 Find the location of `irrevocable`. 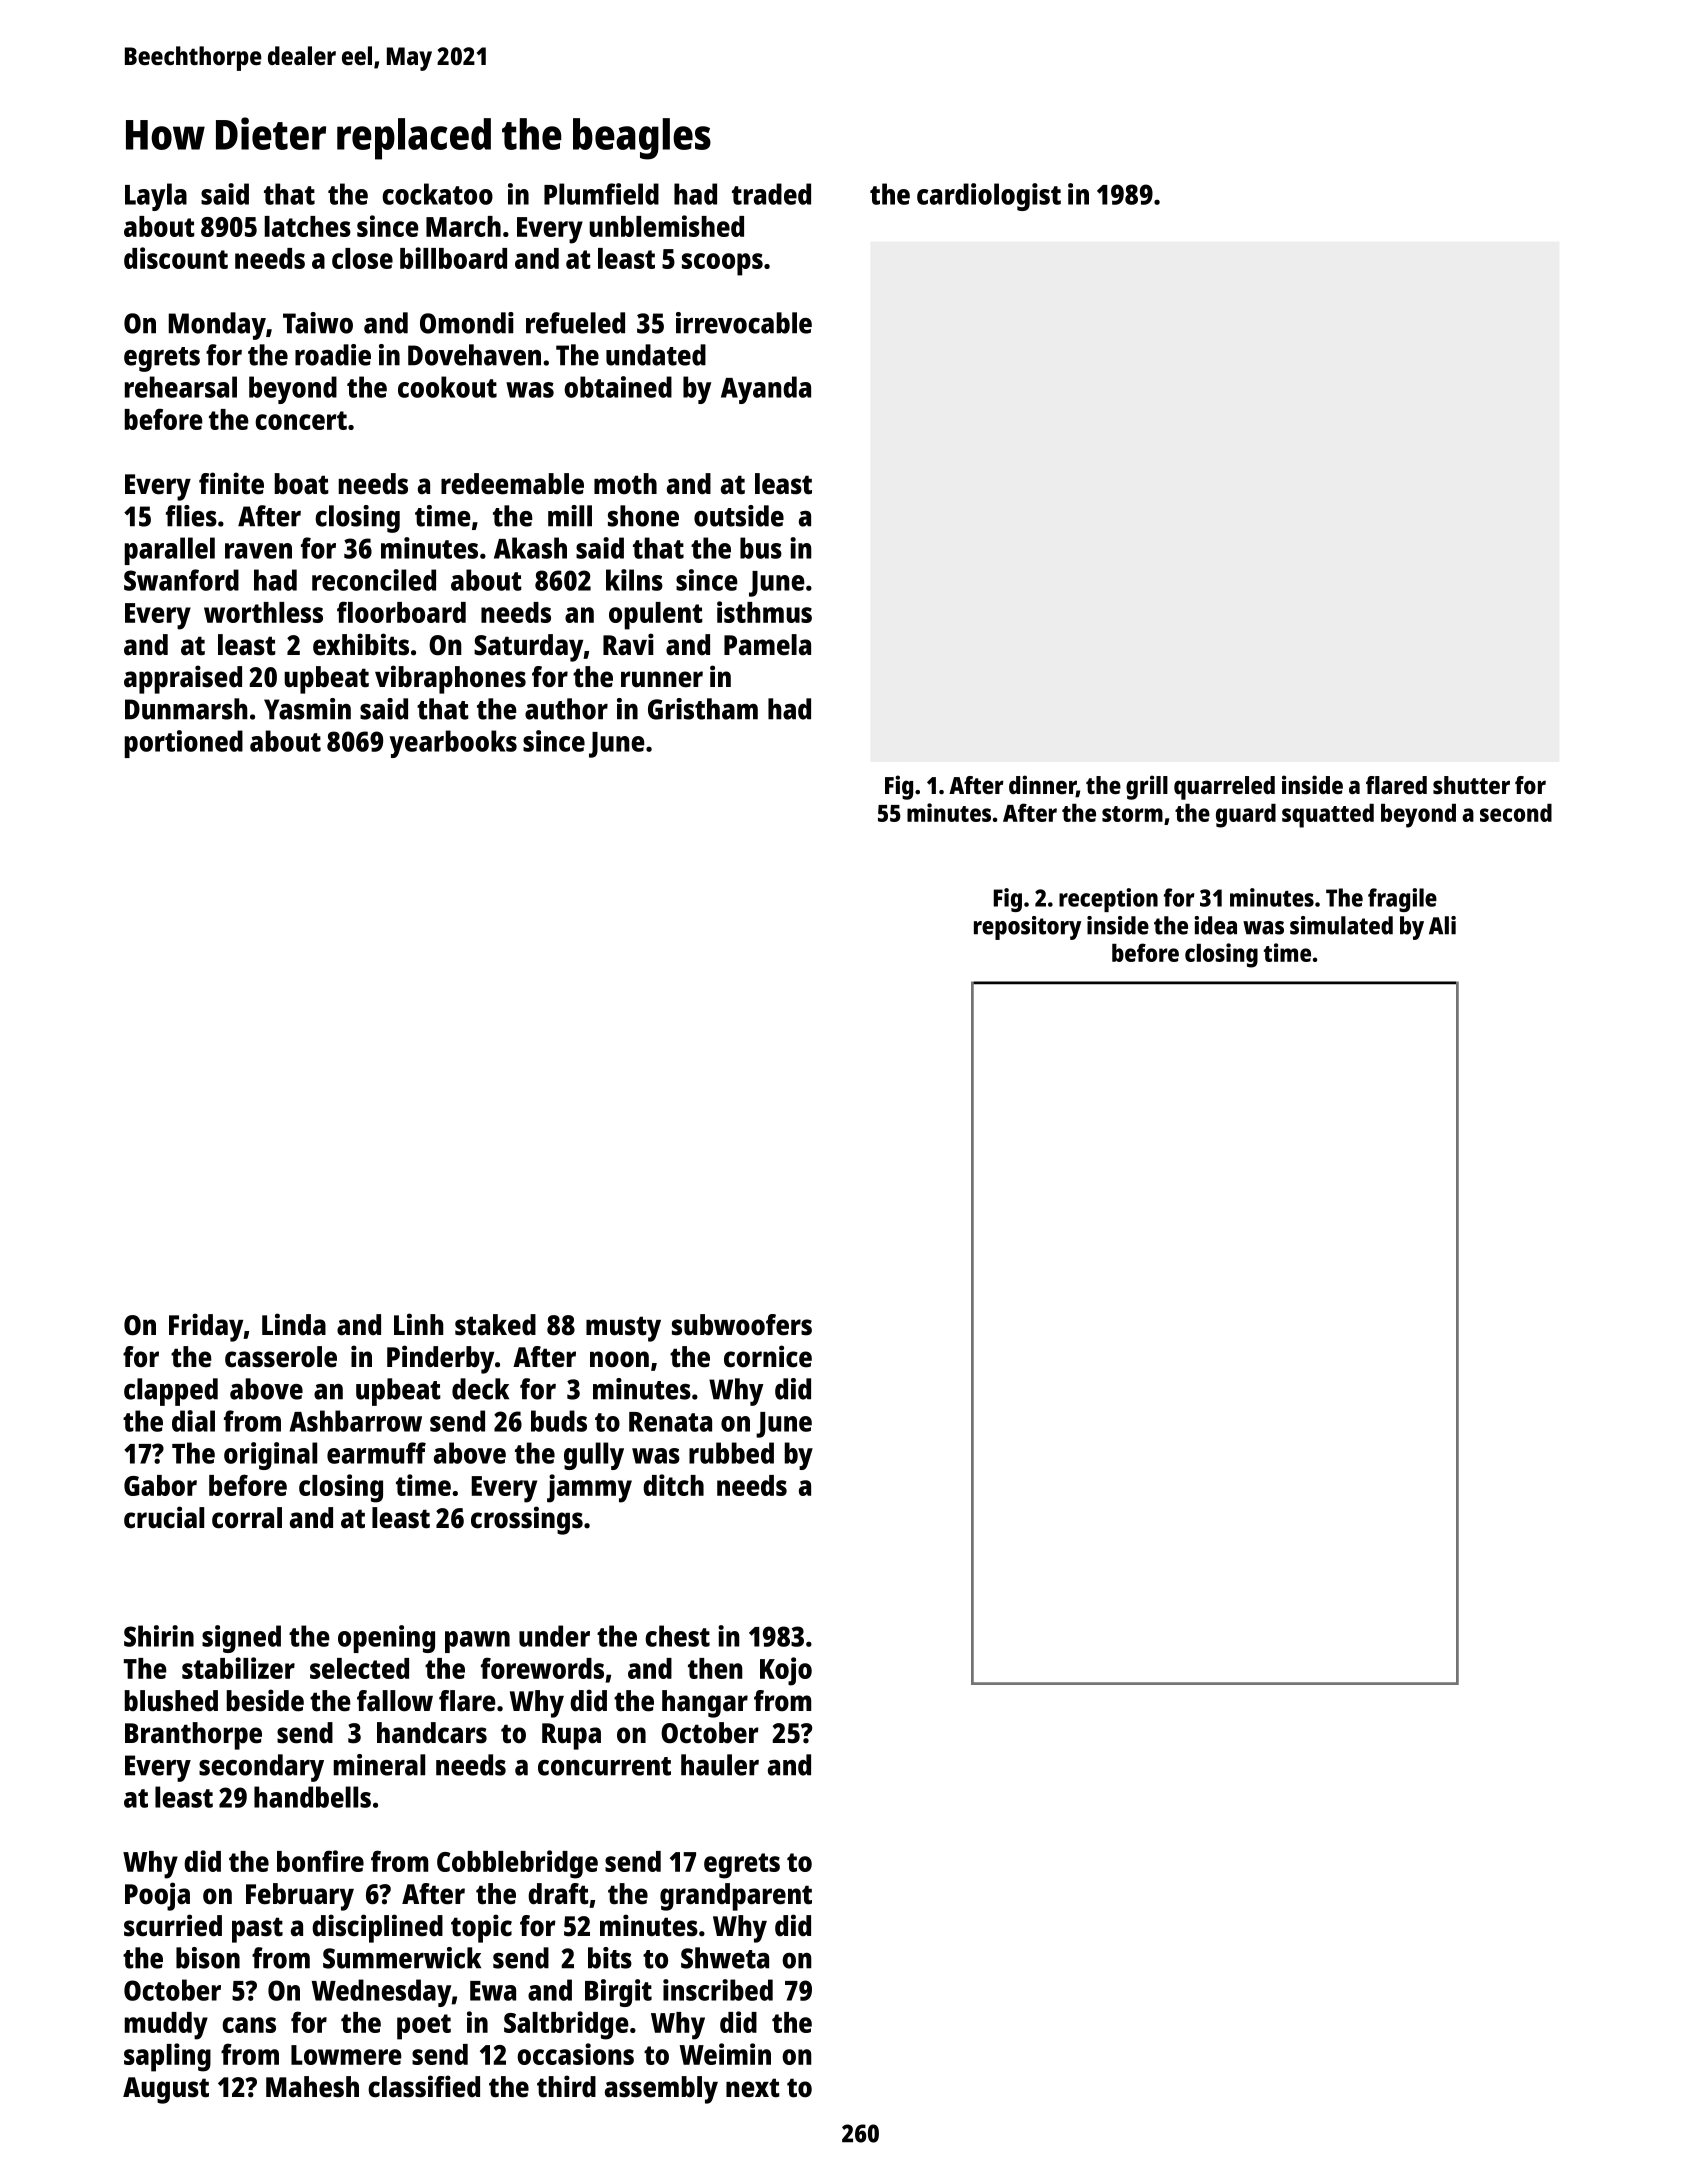

irrevocable is located at coordinates (744, 323).
